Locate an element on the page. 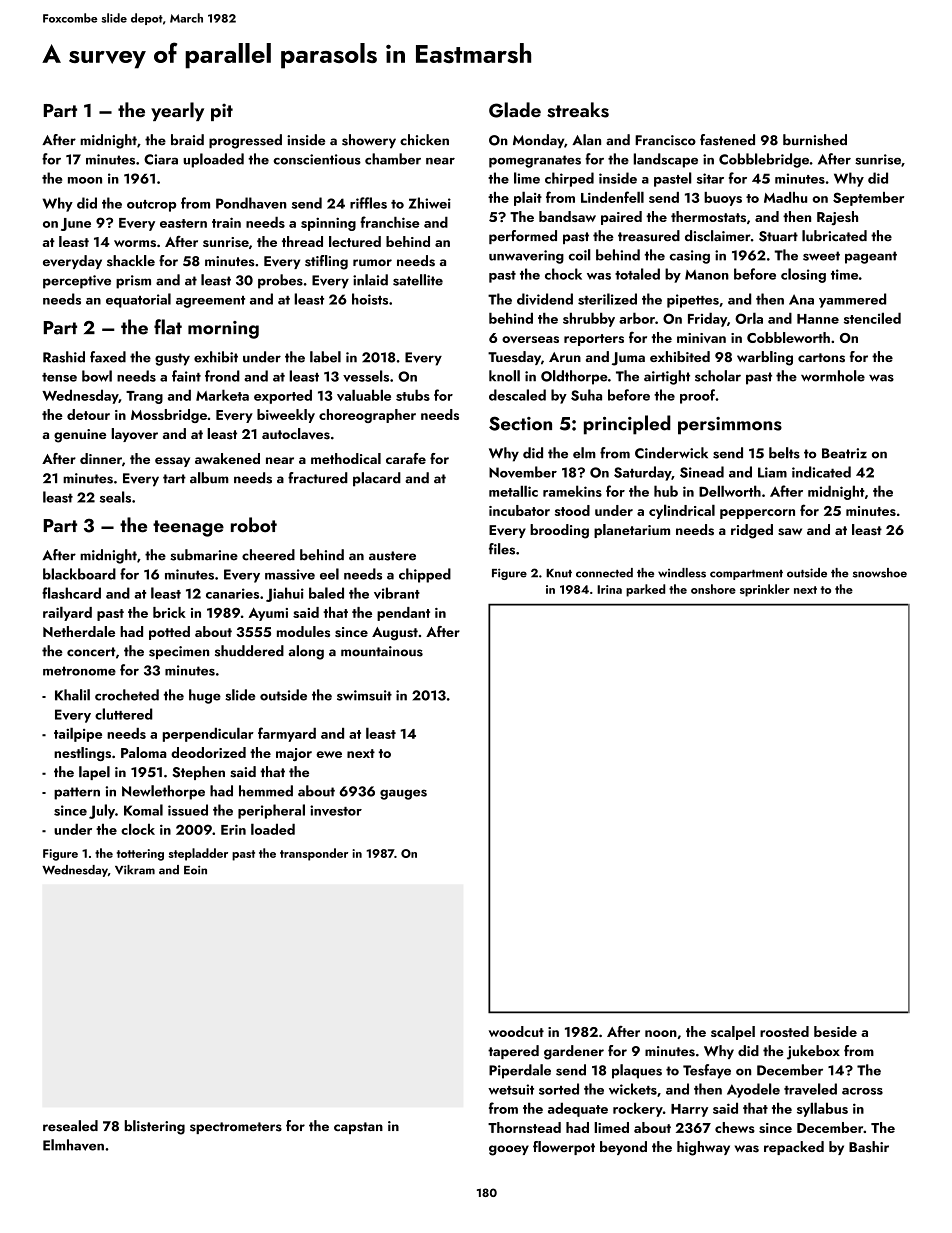 The image size is (952, 1233). hemmed is located at coordinates (266, 791).
